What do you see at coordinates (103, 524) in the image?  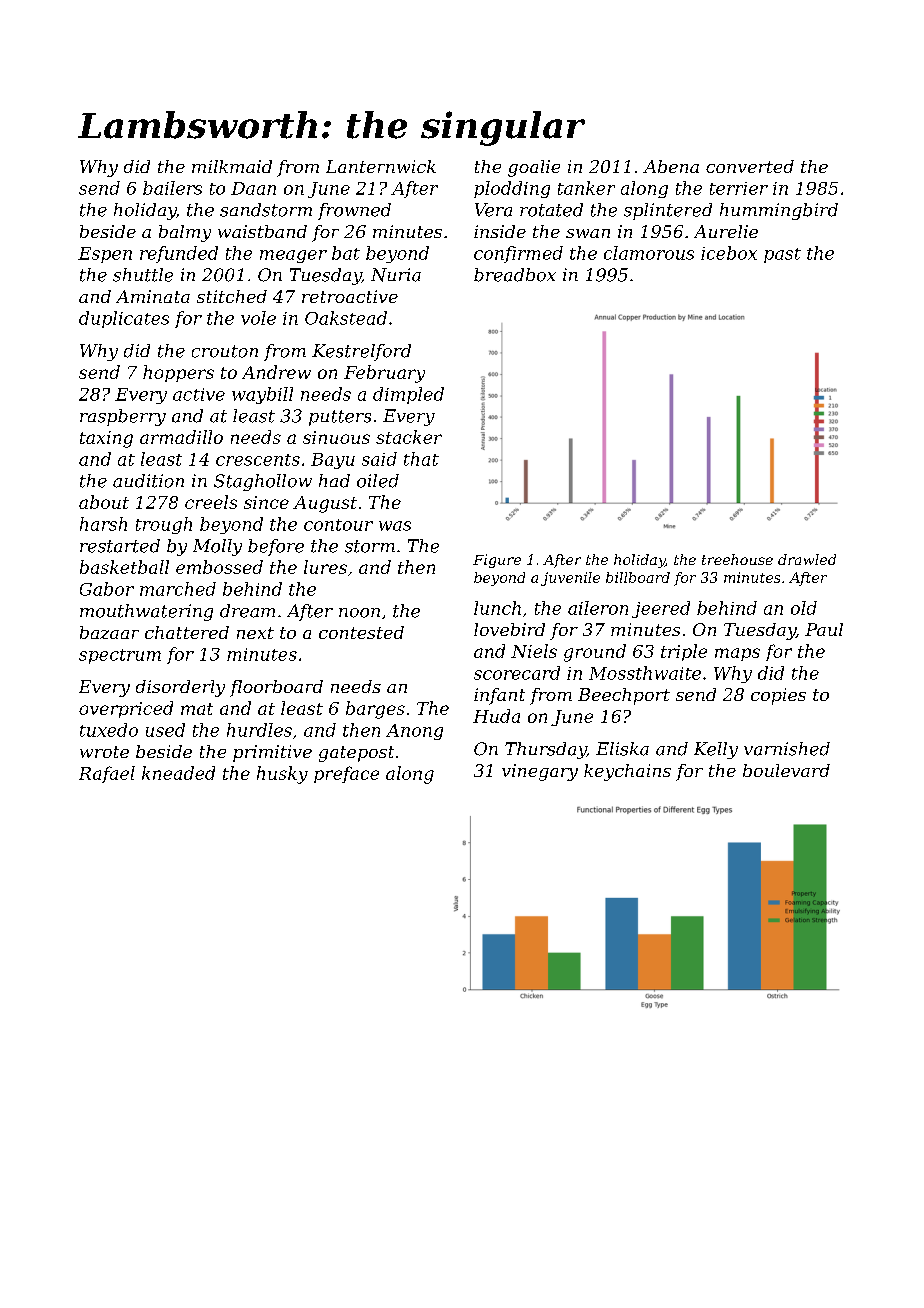 I see `harsh` at bounding box center [103, 524].
